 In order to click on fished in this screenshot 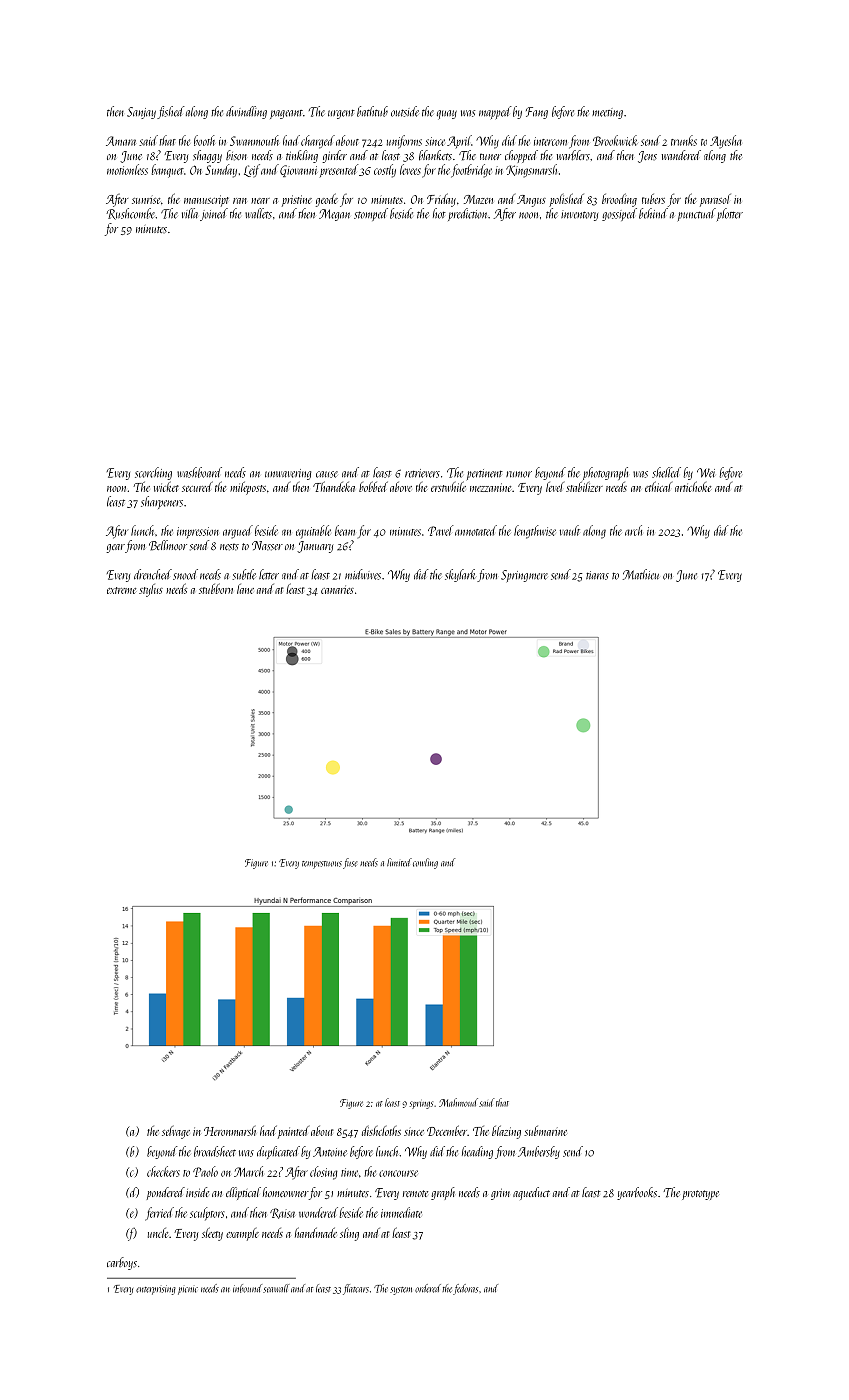, I will do `click(171, 112)`.
